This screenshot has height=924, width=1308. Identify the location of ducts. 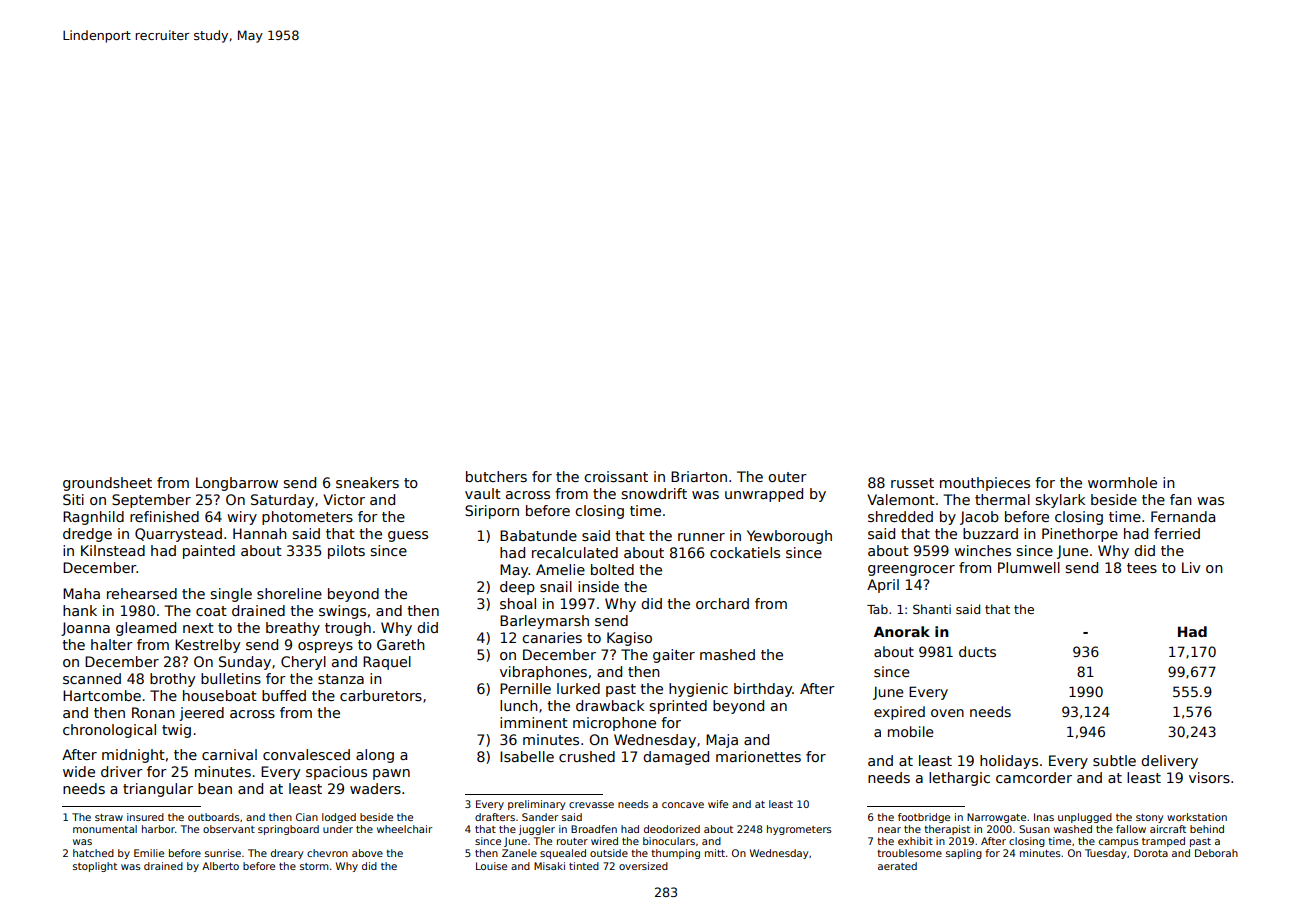
(977, 651).
